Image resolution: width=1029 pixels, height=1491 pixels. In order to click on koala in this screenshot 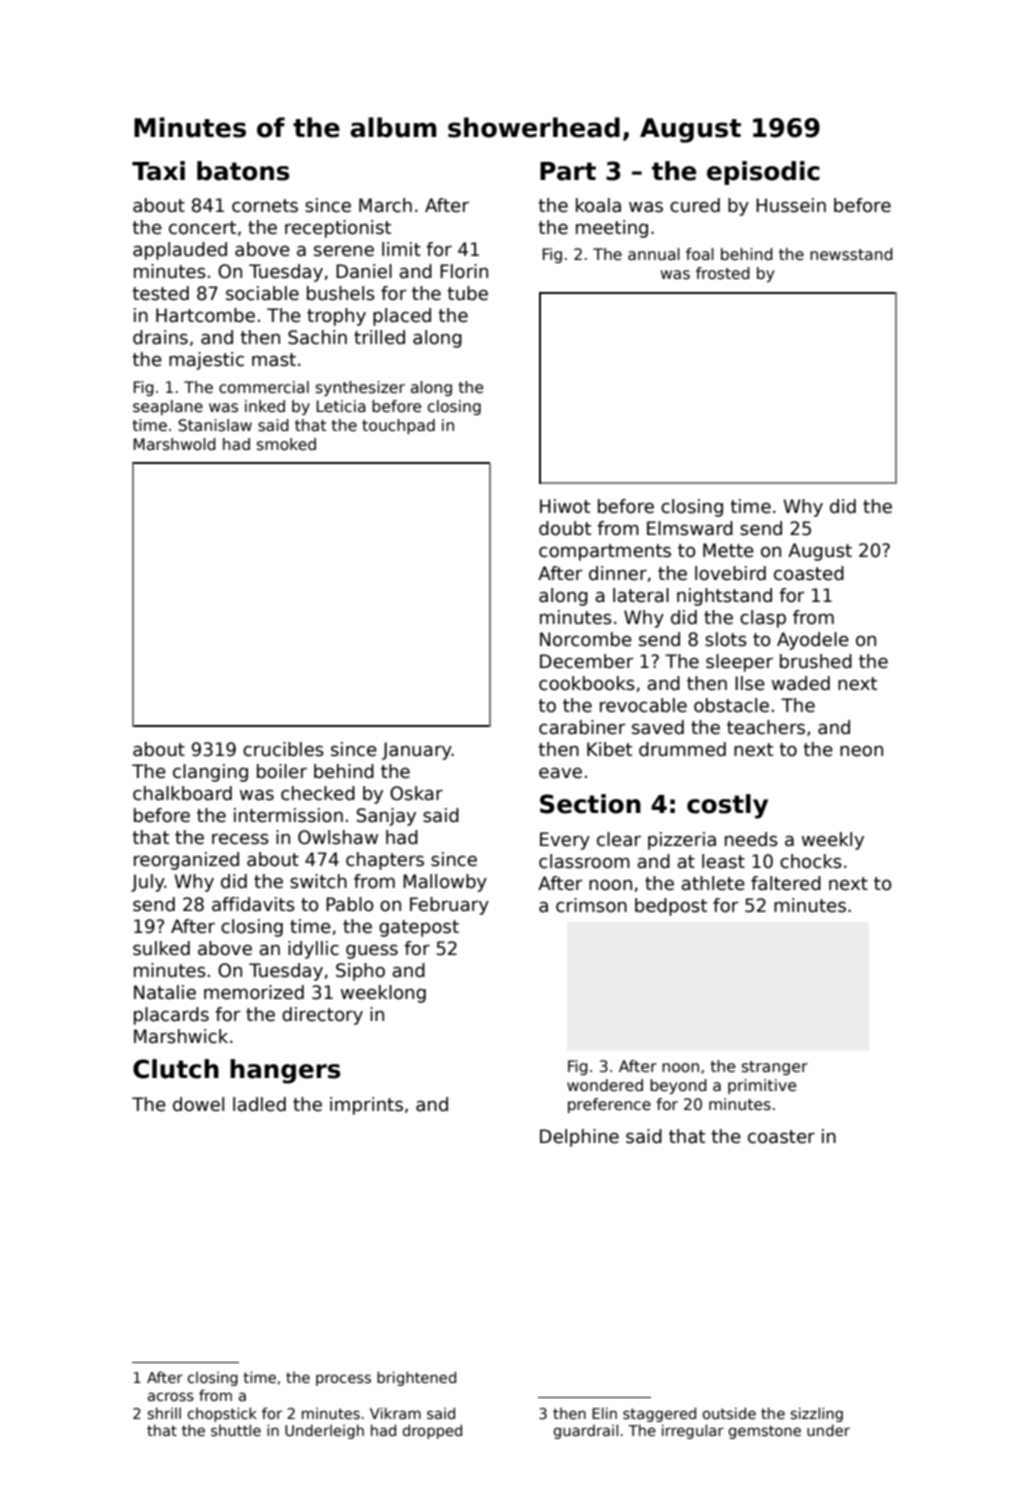, I will do `click(598, 205)`.
